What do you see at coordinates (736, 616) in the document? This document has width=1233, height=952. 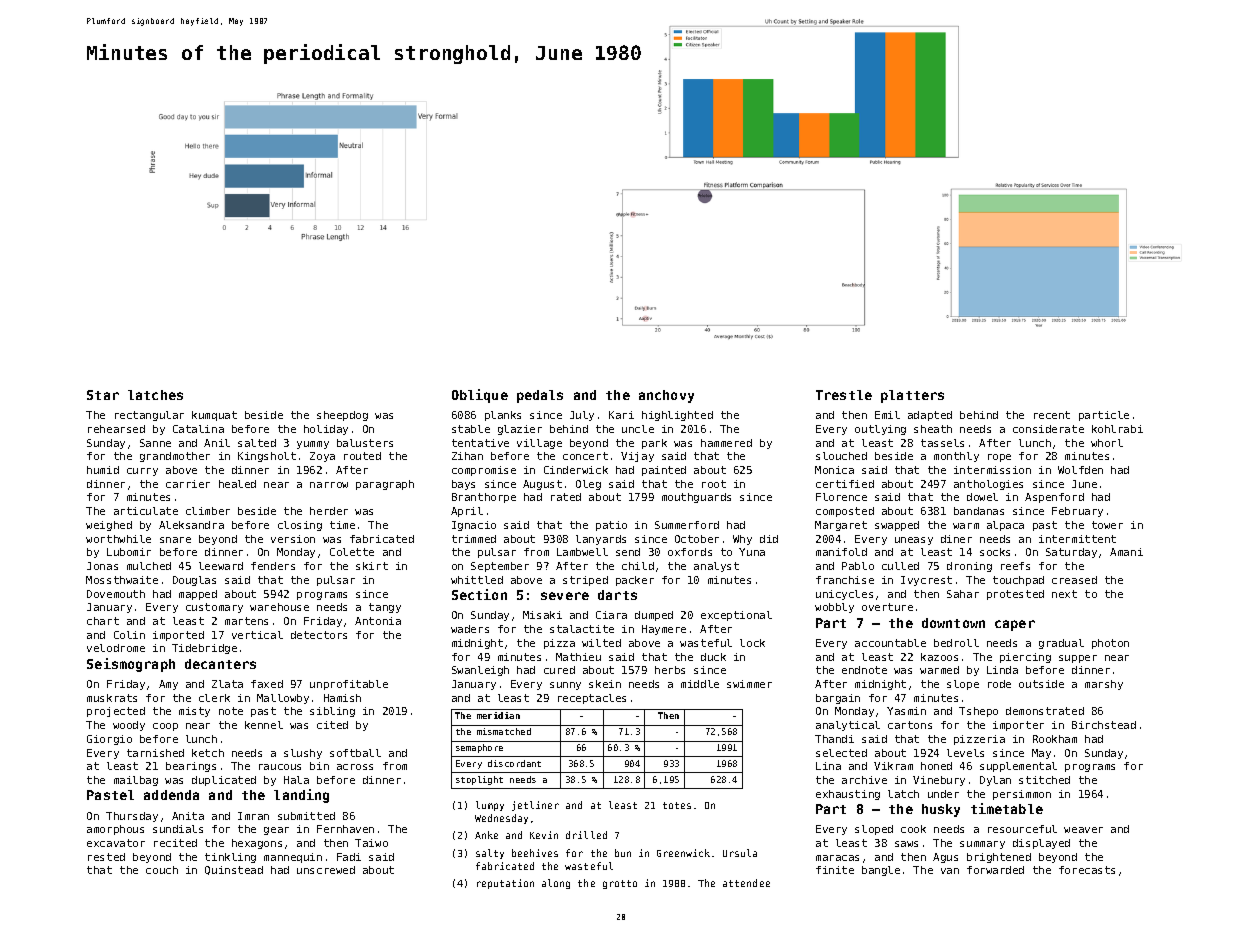 I see `exceptional` at bounding box center [736, 616].
